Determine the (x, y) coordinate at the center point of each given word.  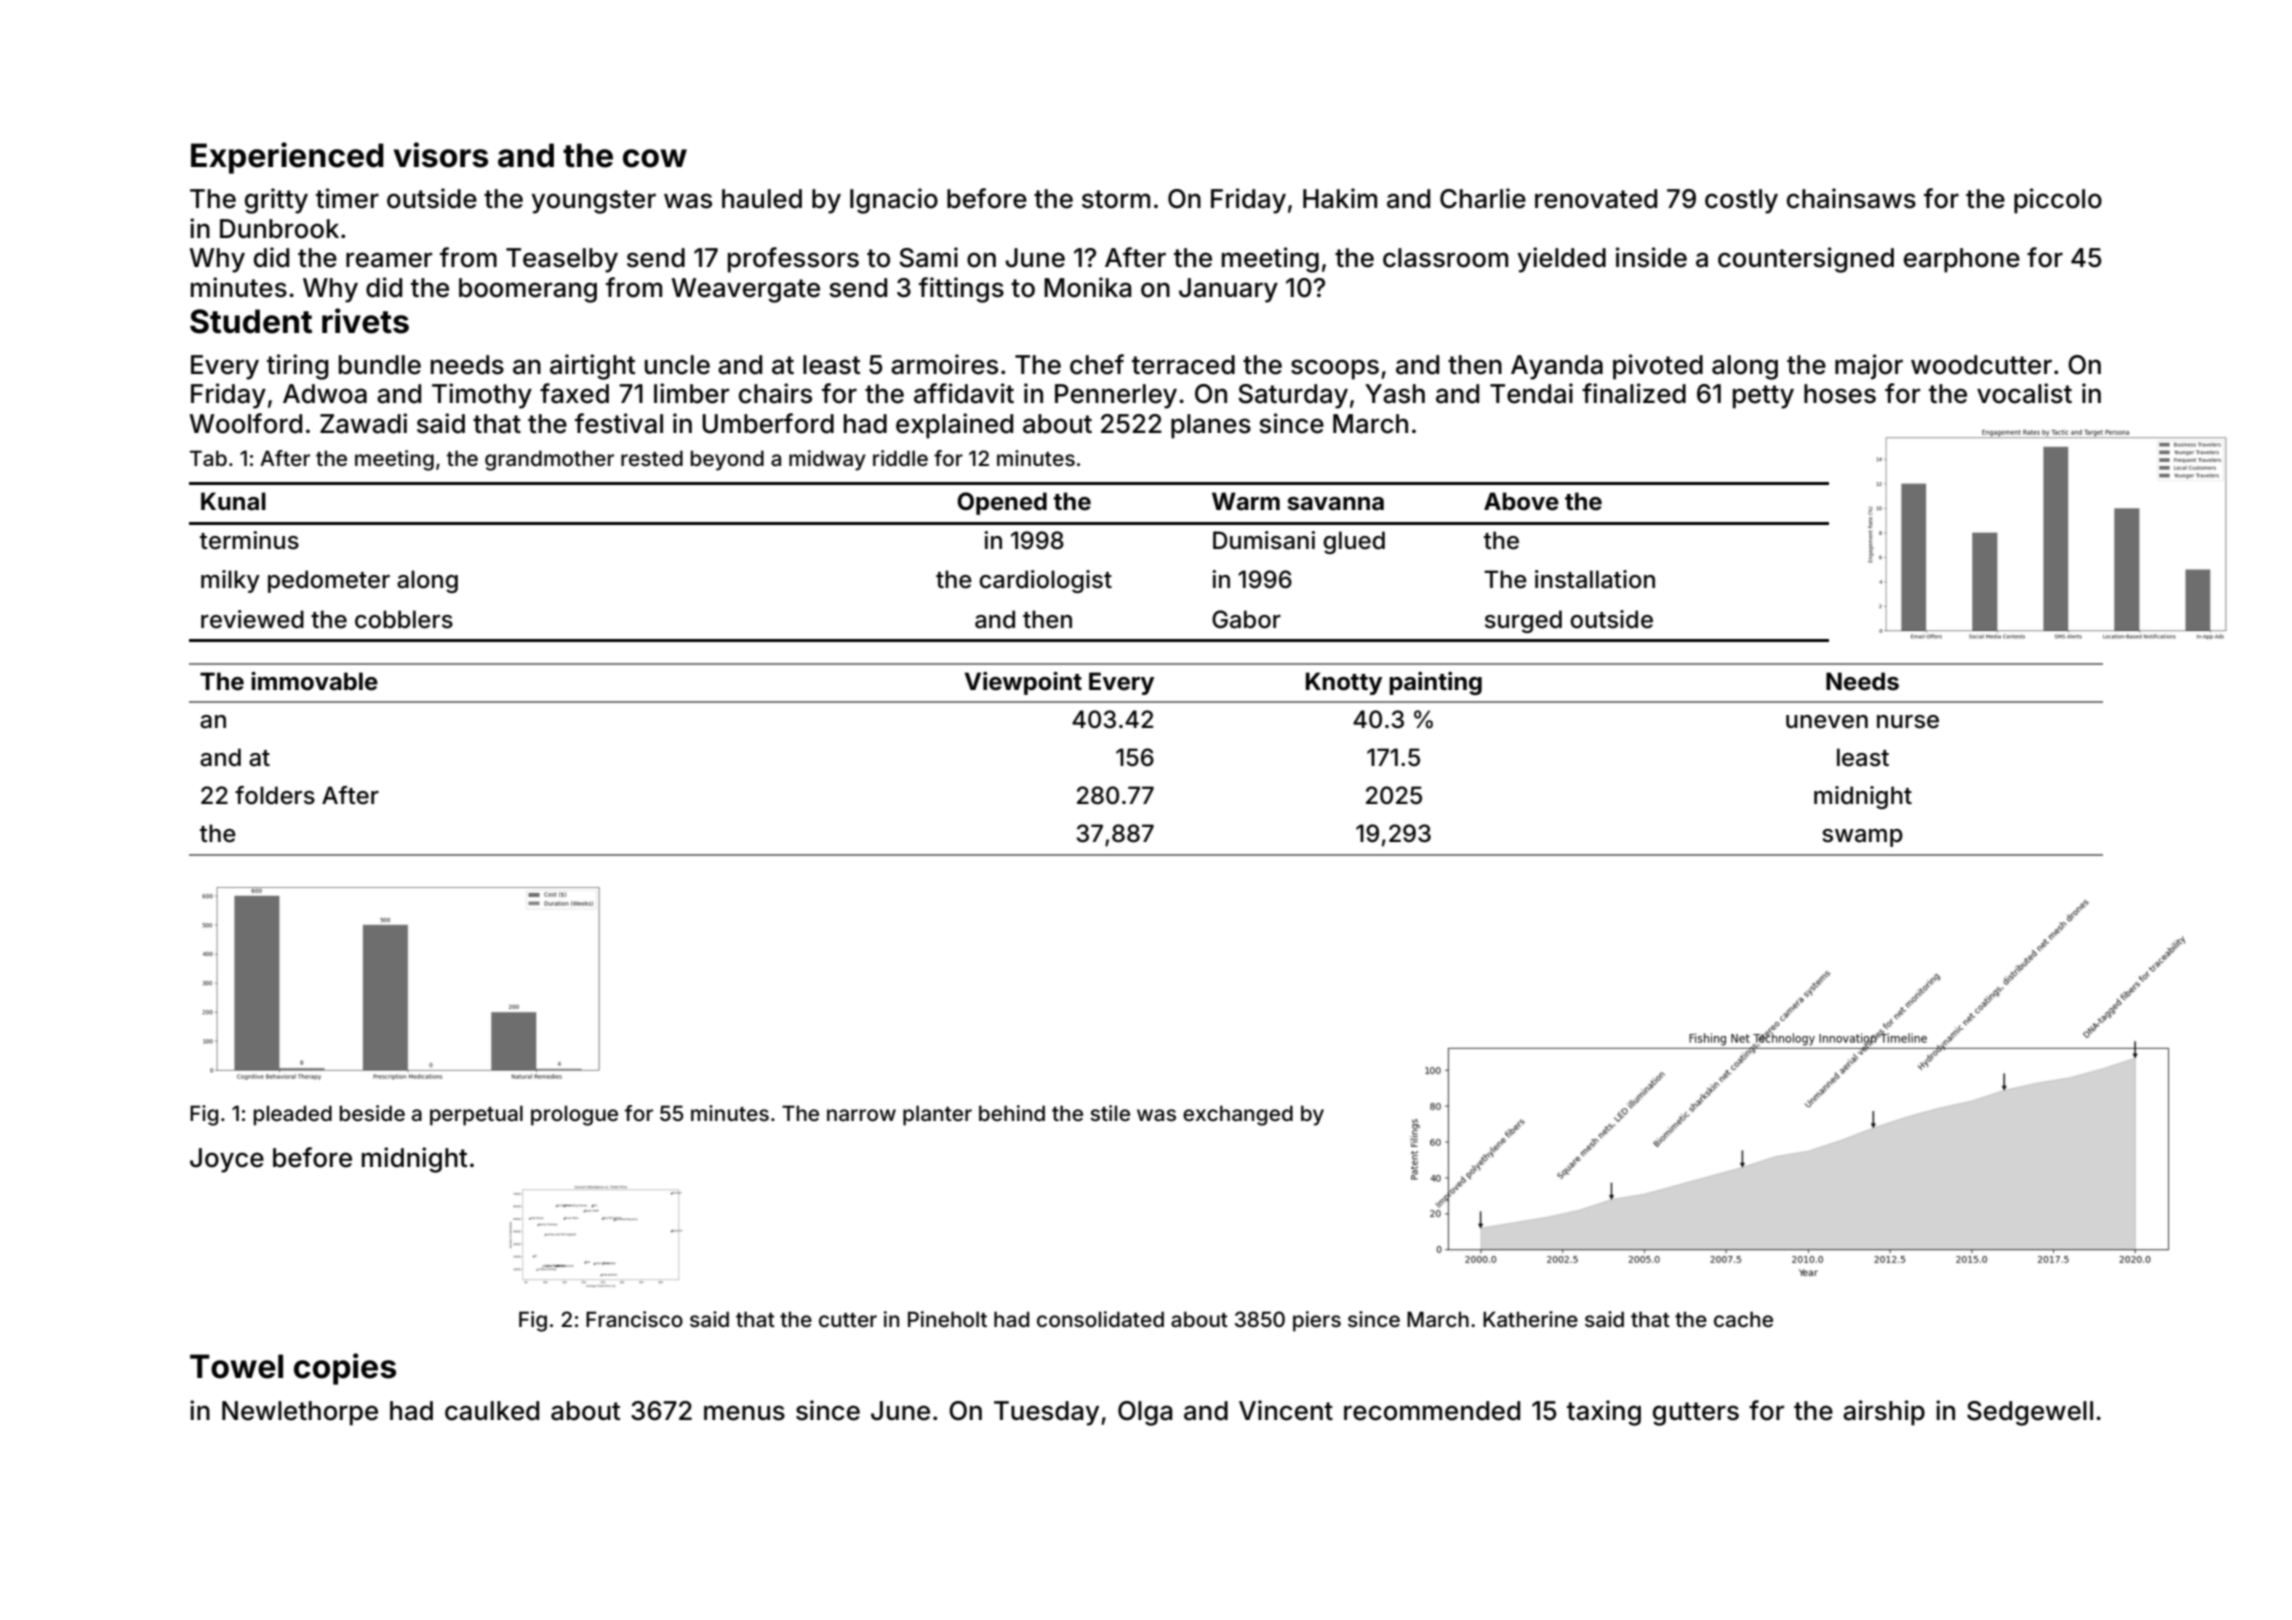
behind (1012, 1113)
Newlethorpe (300, 1413)
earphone (1962, 260)
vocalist (2024, 393)
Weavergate (745, 290)
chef (1097, 364)
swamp (1862, 838)
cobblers (404, 619)
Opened (1002, 503)
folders (275, 795)
